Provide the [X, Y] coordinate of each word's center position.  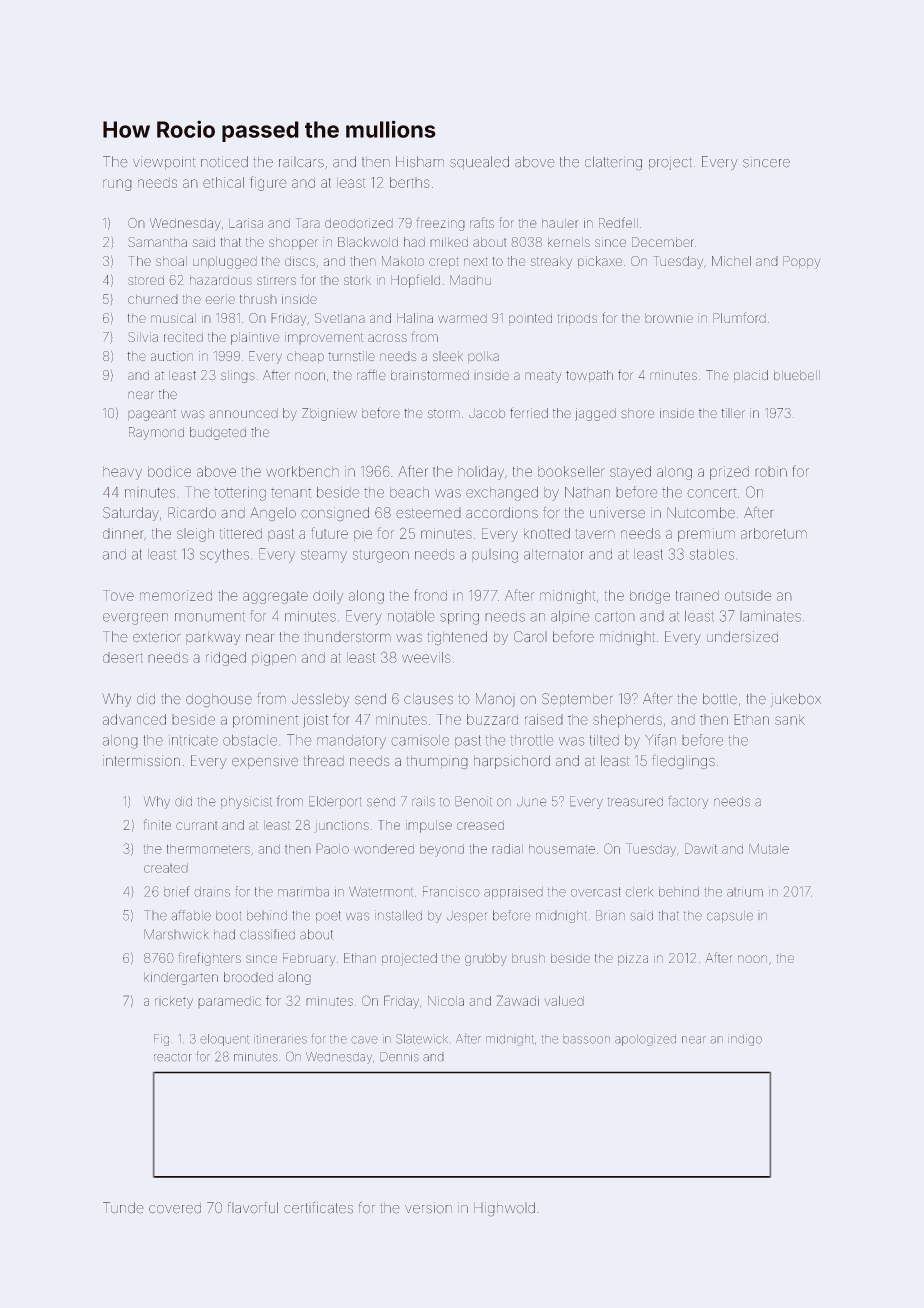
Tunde [123, 1208]
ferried [529, 413]
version [428, 1208]
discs [300, 261]
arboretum [774, 533]
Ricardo [192, 513]
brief [177, 891]
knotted [547, 533]
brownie [669, 318]
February [309, 959]
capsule [730, 917]
